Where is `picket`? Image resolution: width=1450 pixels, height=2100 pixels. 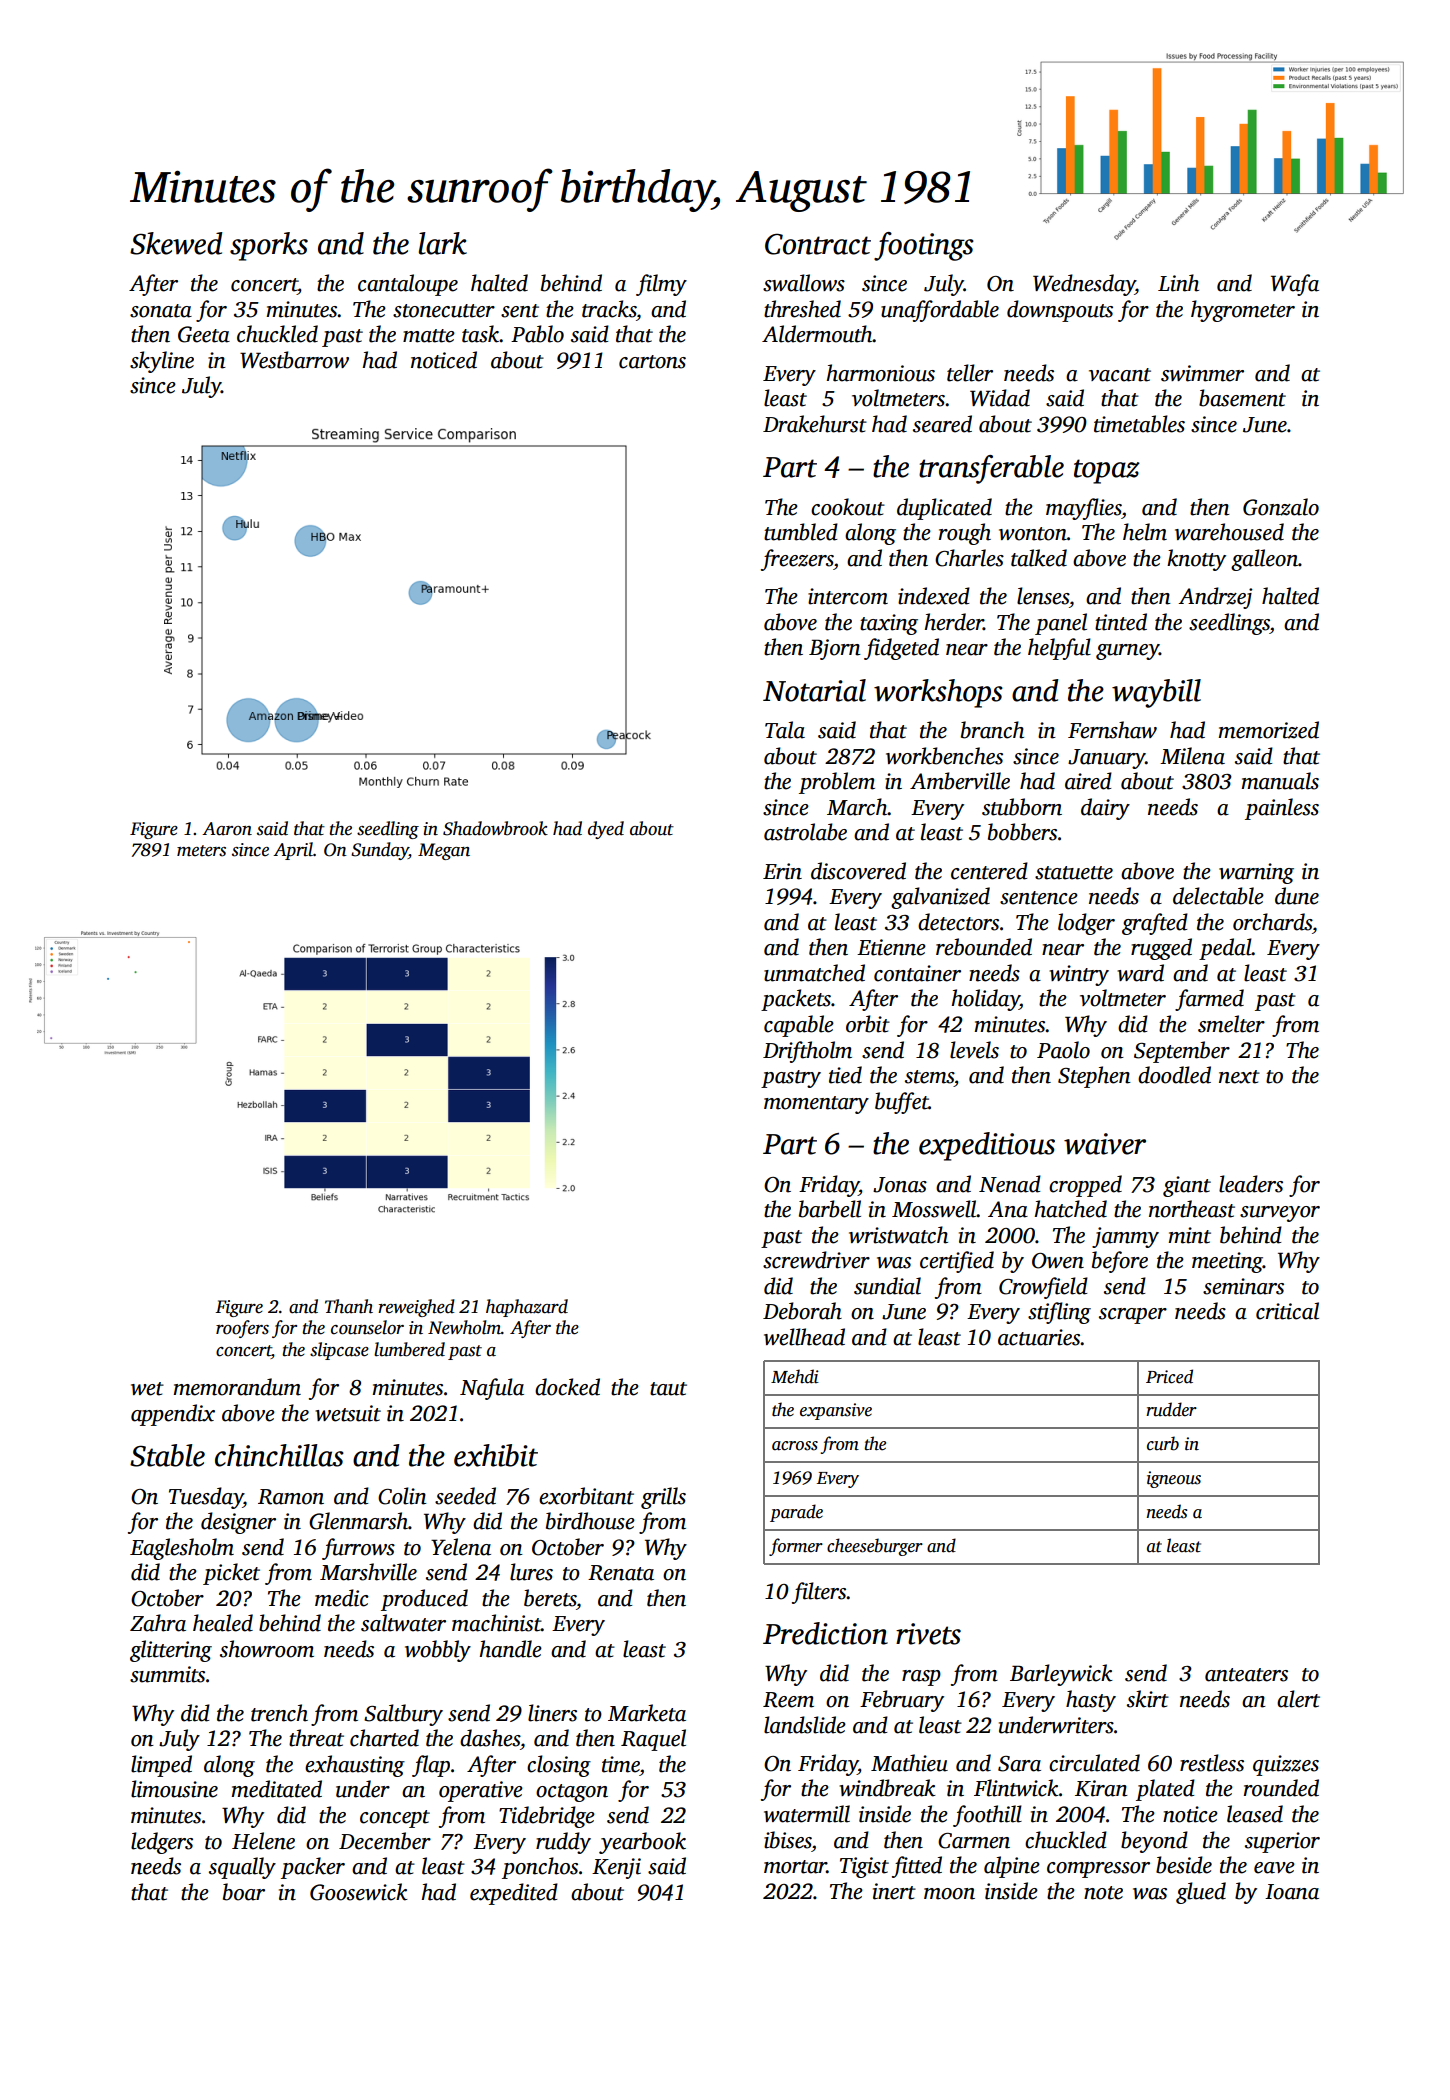
picket is located at coordinates (231, 1574).
